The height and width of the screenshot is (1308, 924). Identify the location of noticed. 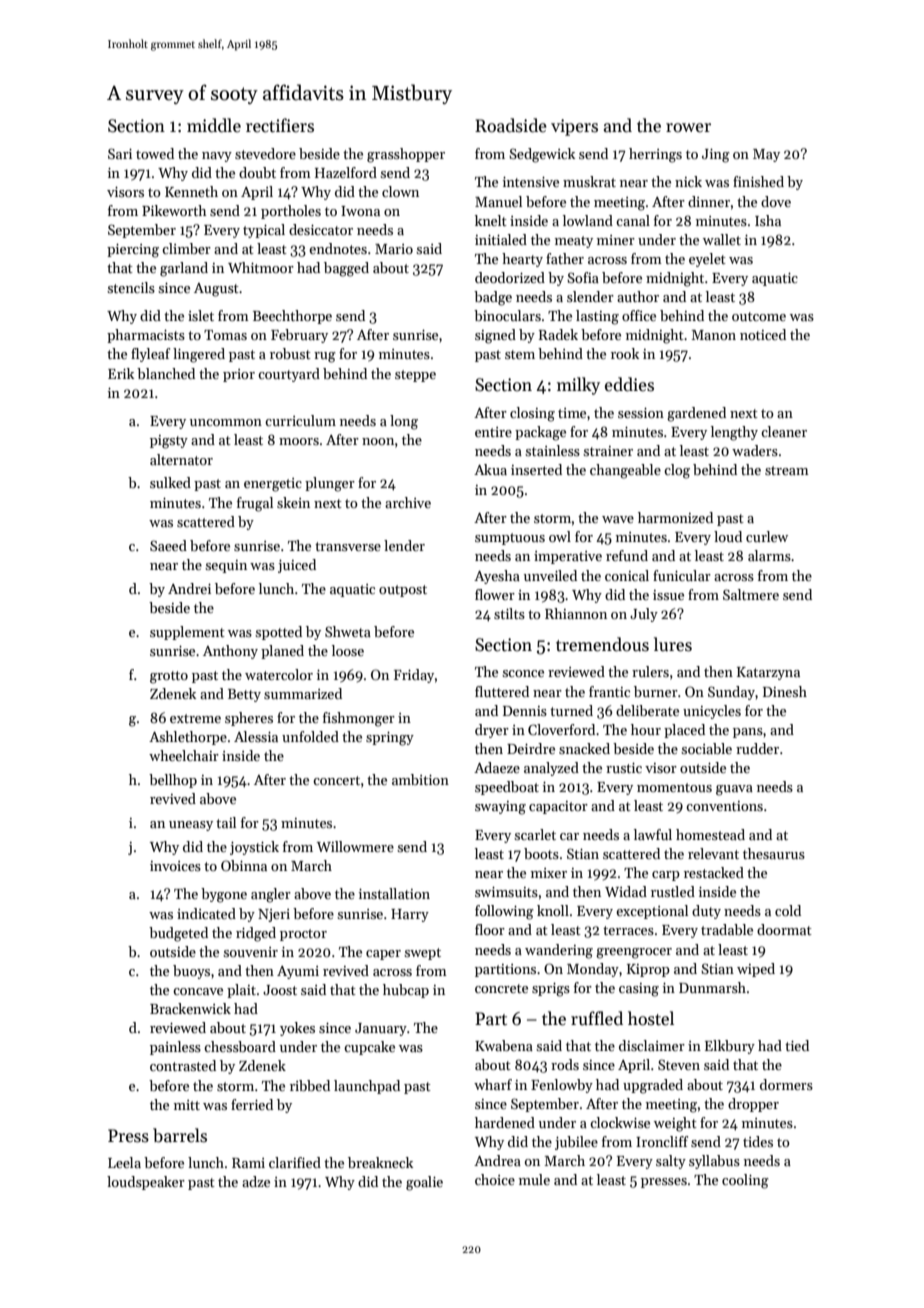
(763, 334).
